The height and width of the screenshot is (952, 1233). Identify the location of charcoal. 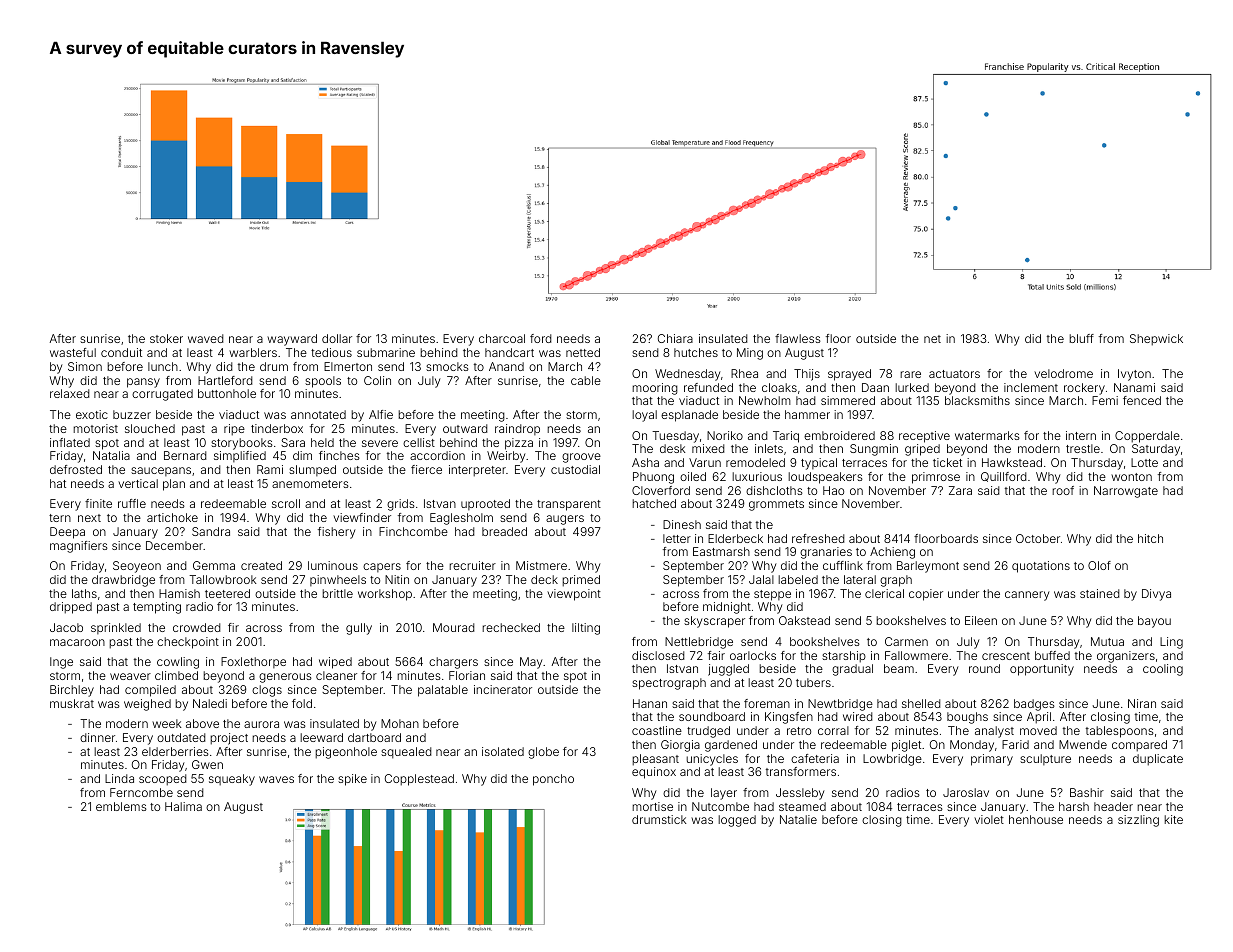
(502, 338).
